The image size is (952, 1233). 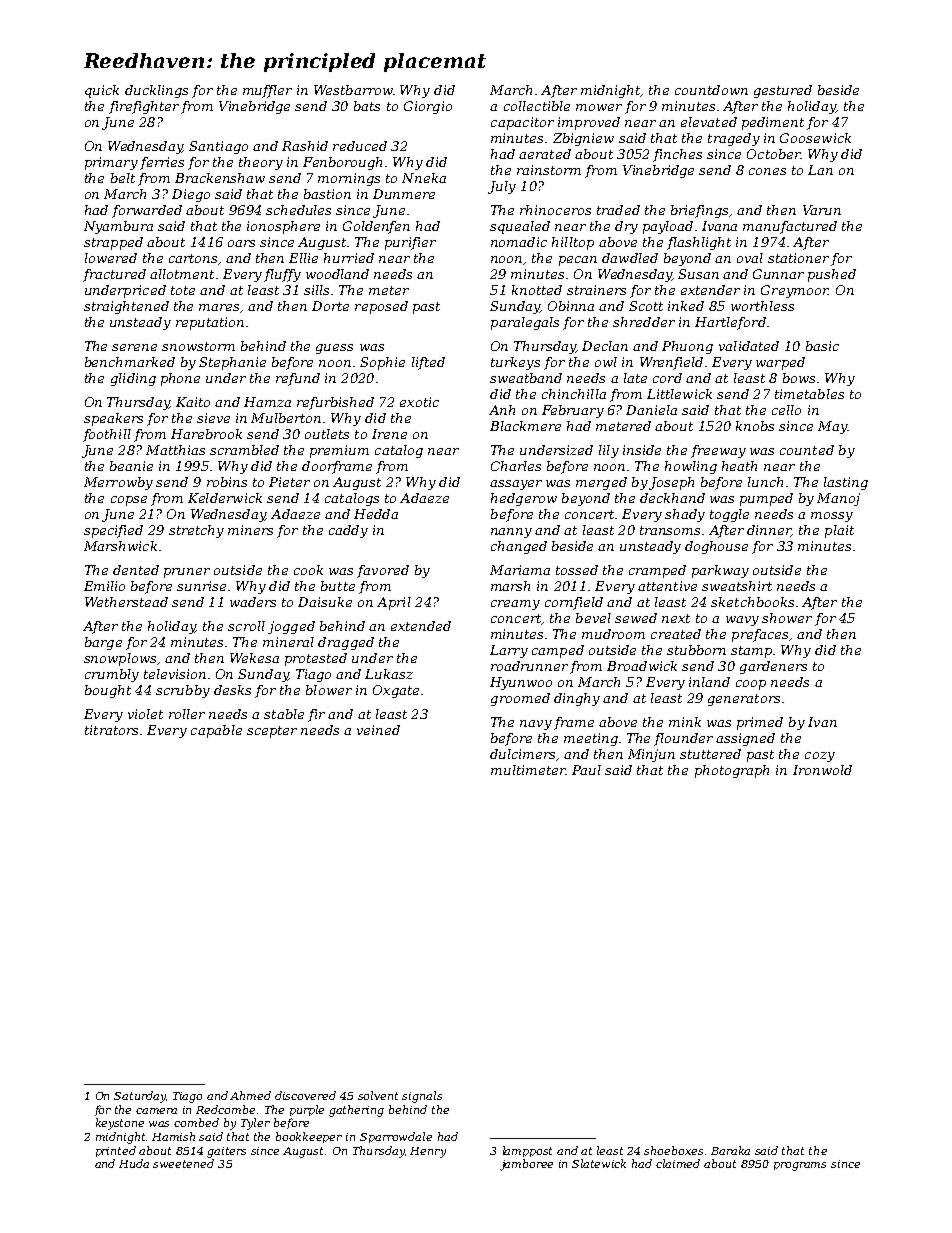 I want to click on Giorgio, so click(x=428, y=107).
